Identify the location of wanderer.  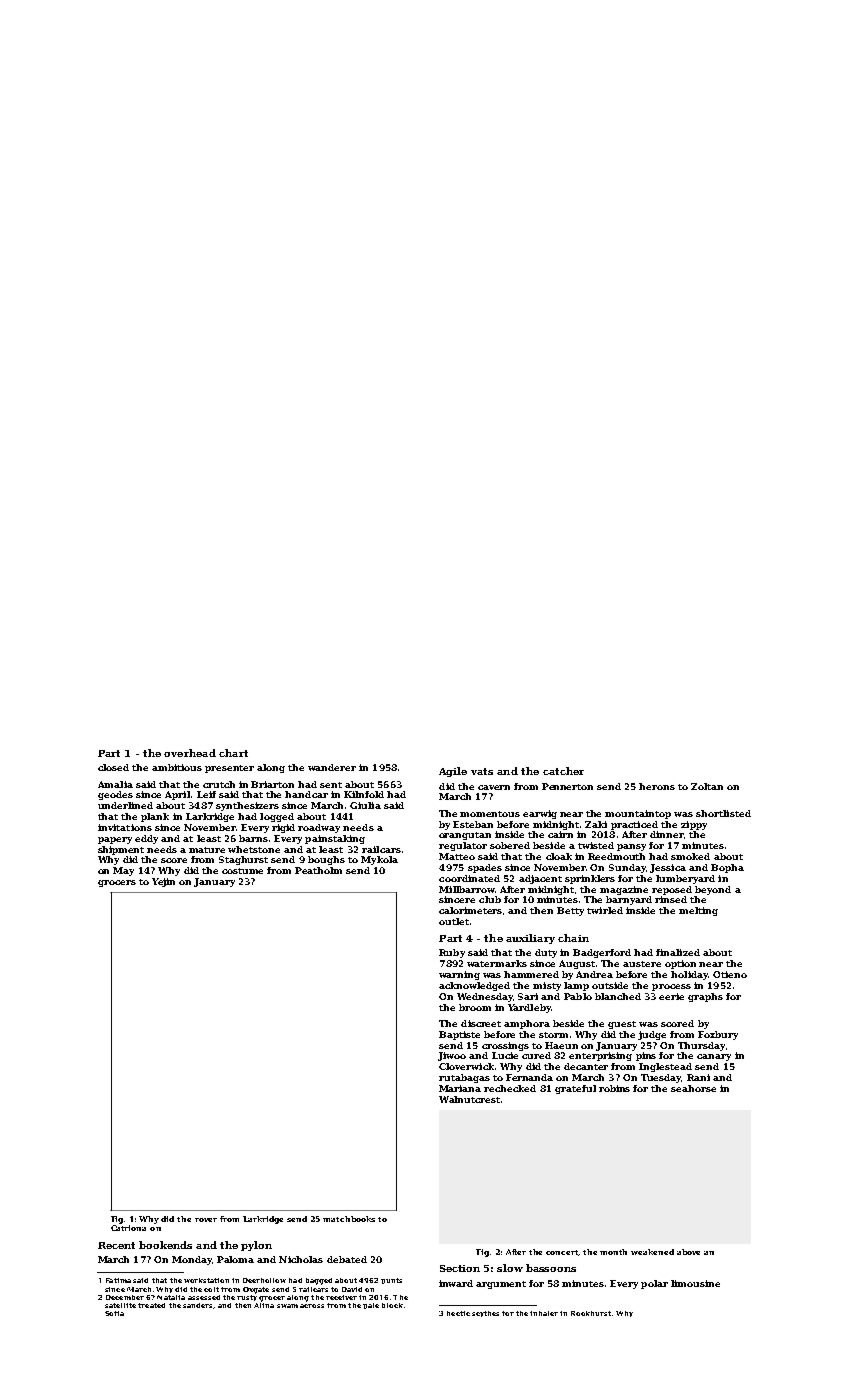
(332, 767).
